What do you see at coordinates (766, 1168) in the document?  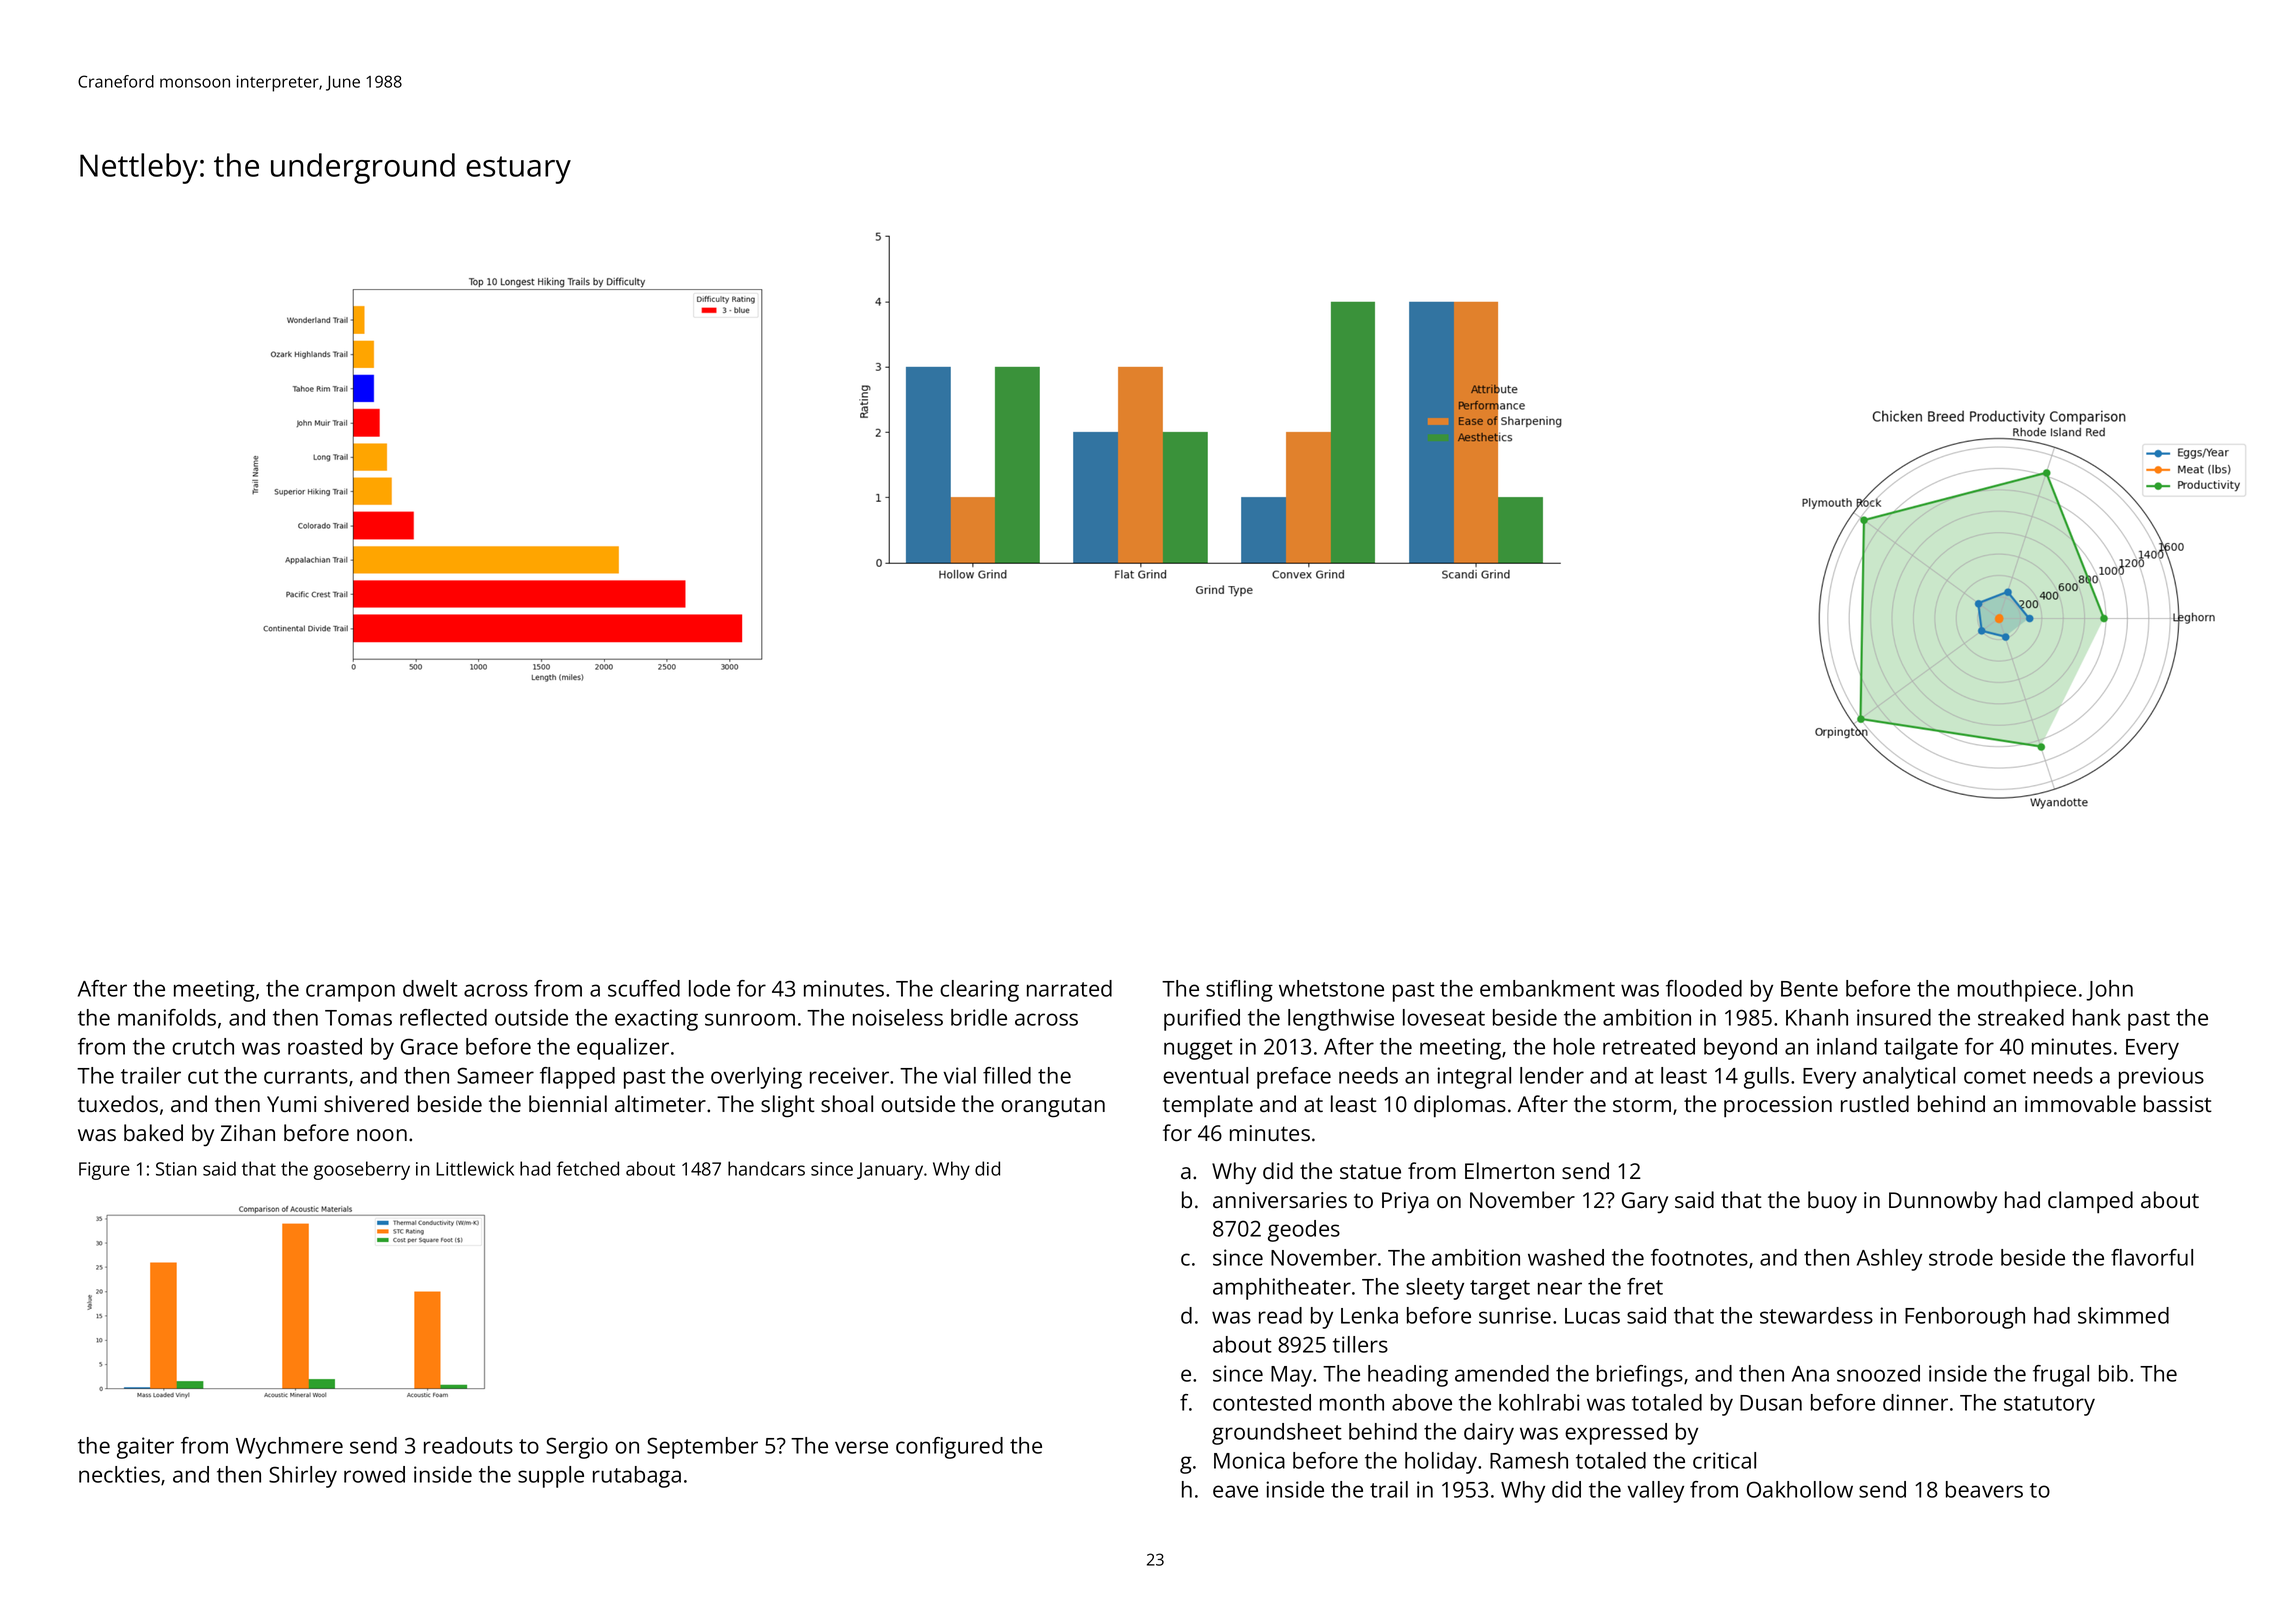 I see `handcars` at bounding box center [766, 1168].
